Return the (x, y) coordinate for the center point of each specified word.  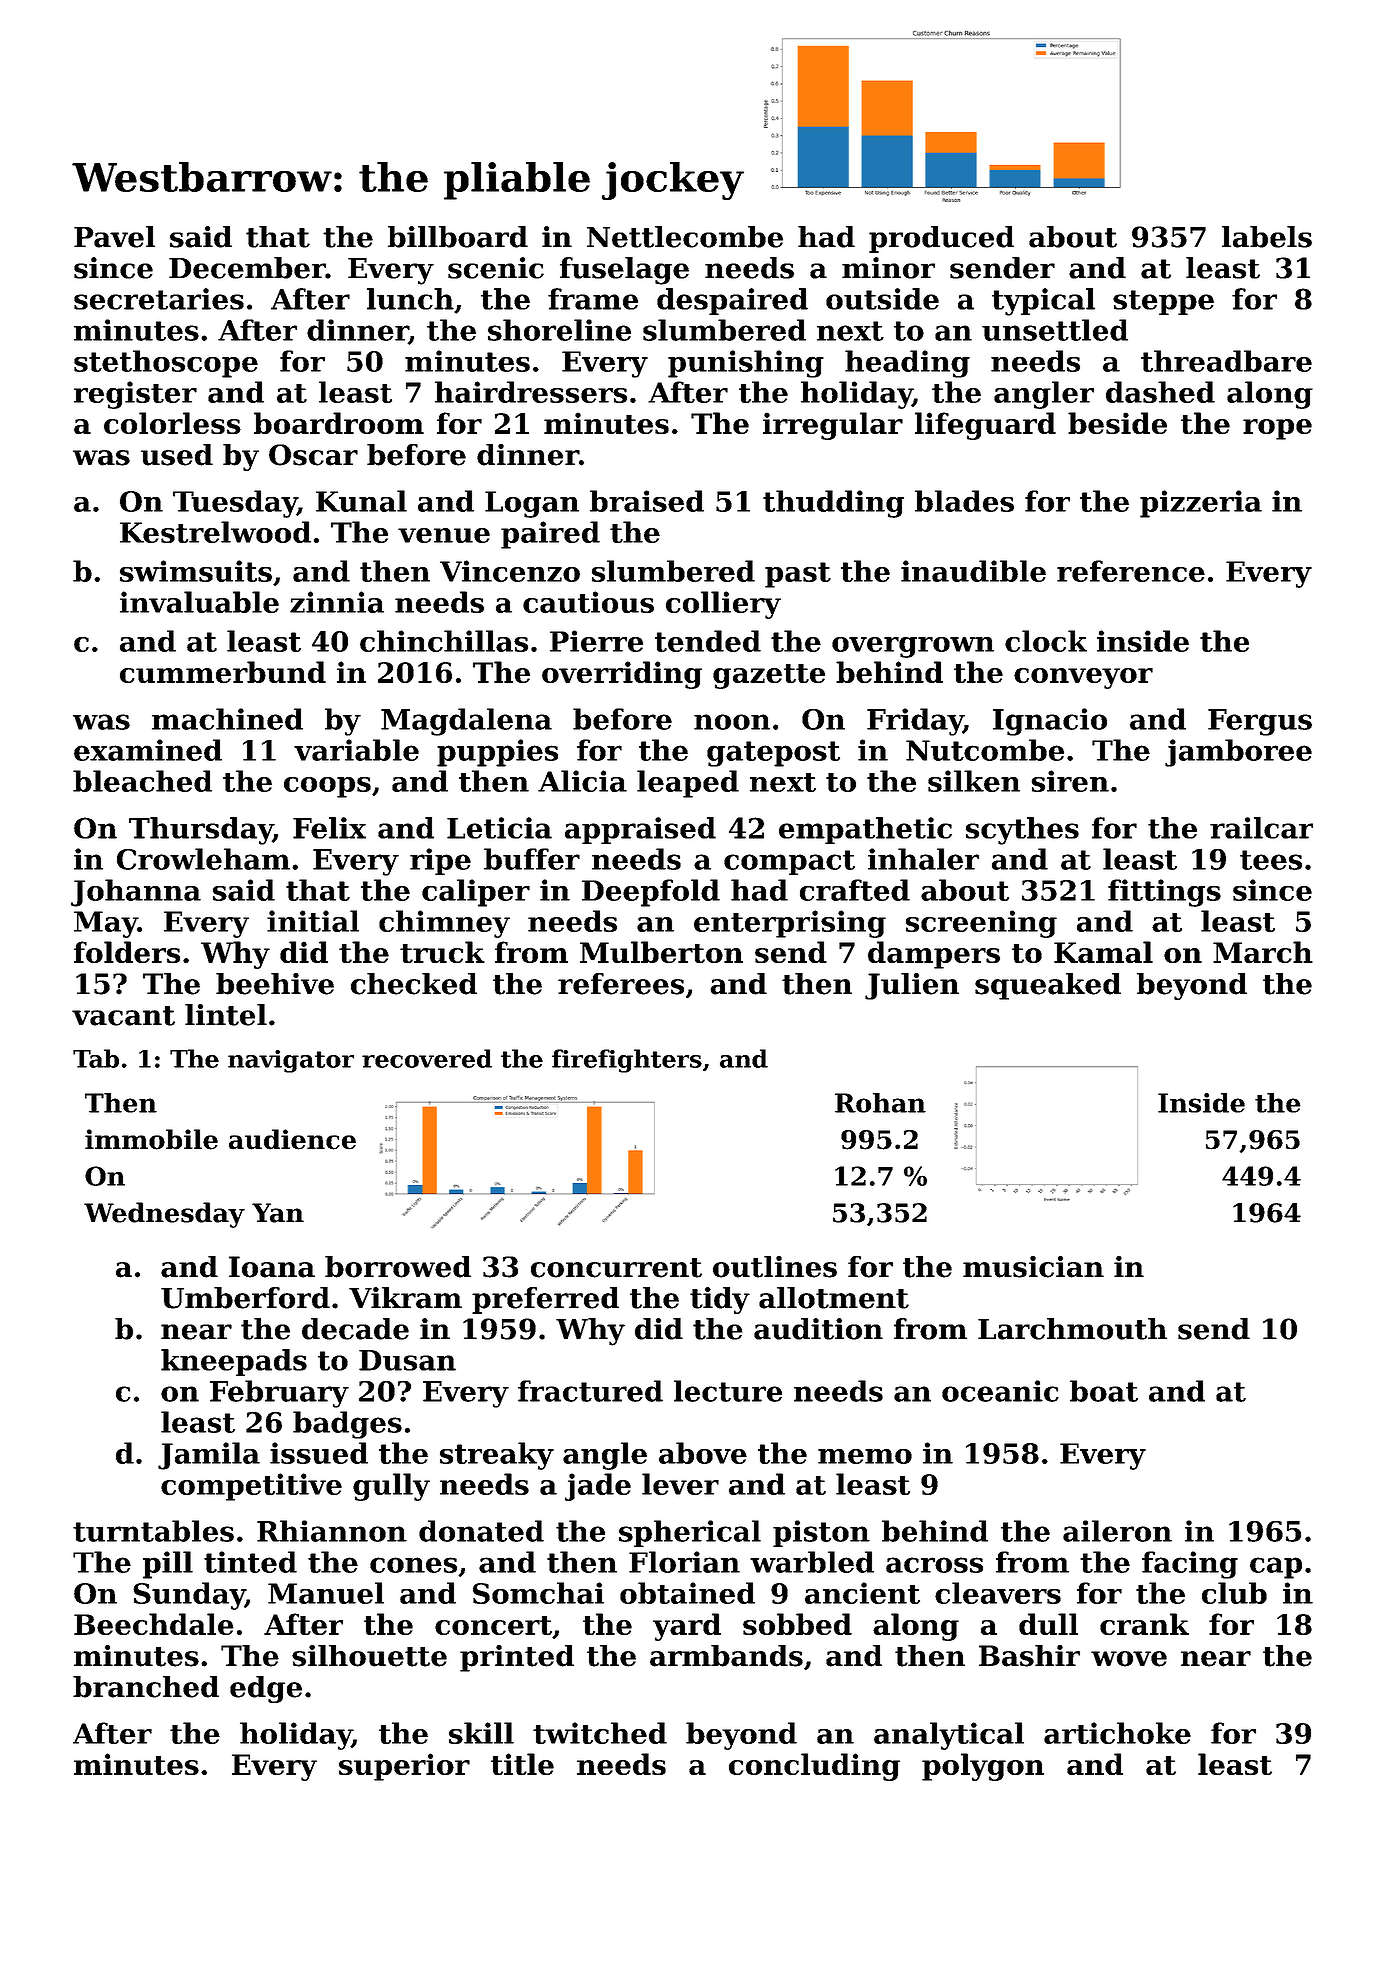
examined (148, 750)
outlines (775, 1267)
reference (1131, 571)
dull (1048, 1624)
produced (941, 239)
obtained (687, 1593)
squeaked (1048, 986)
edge (266, 1689)
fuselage (624, 271)
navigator (291, 1061)
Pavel (114, 237)
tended (708, 641)
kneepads (234, 1362)
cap (1276, 1568)
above (703, 1453)
